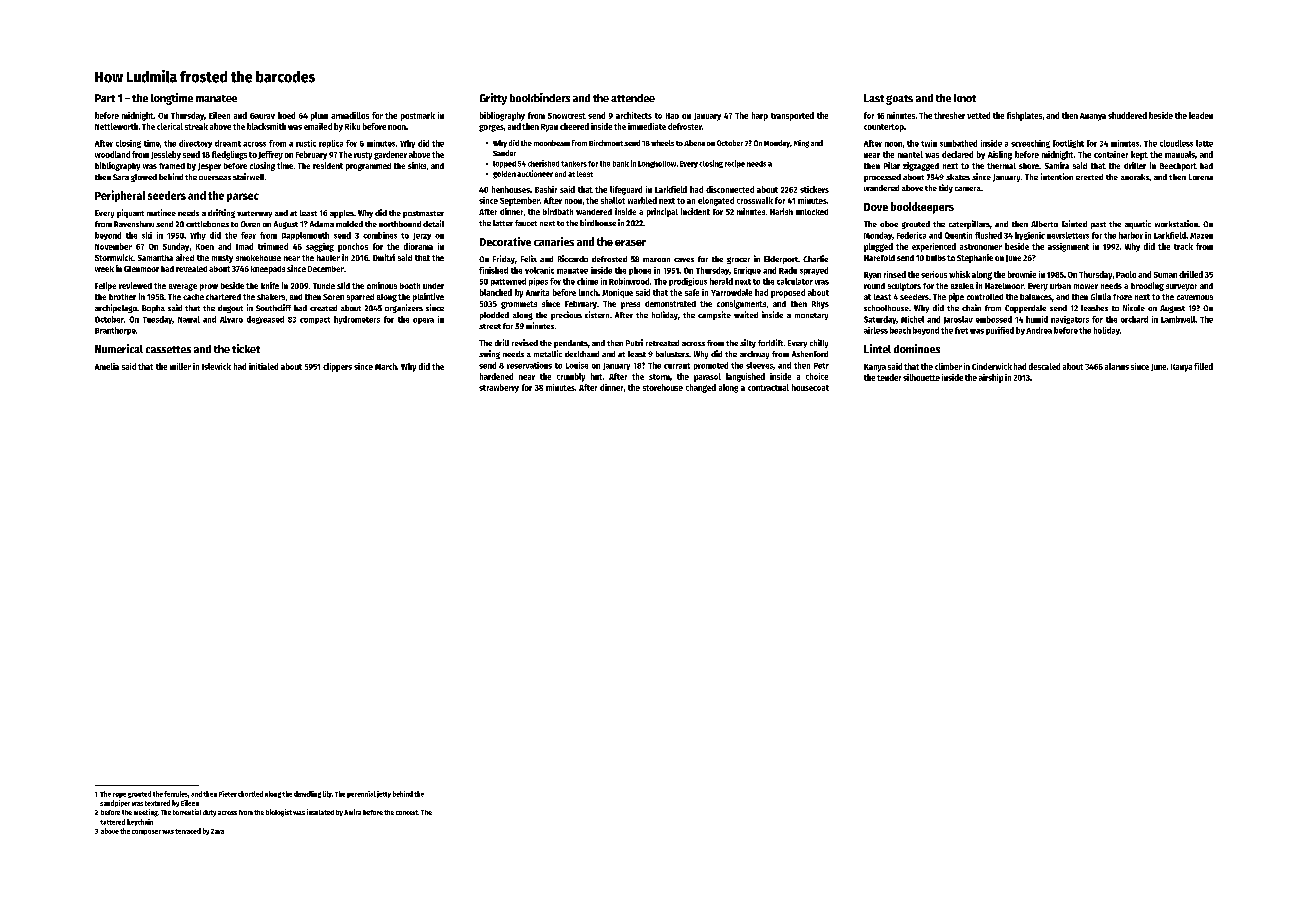  I want to click on strawberry, so click(499, 388).
